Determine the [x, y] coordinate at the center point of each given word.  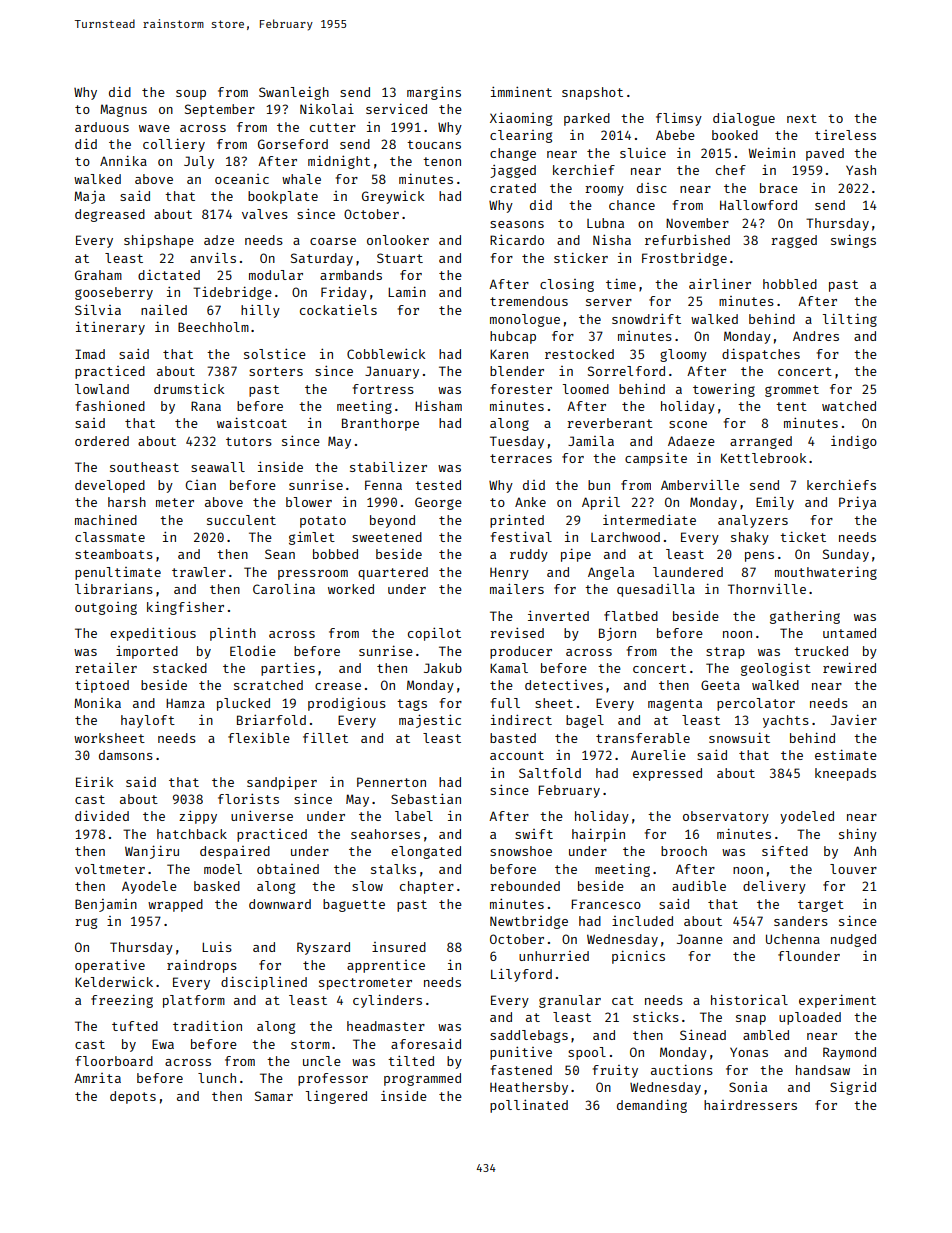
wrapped [175, 905]
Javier [854, 719]
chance [632, 205]
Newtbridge [529, 922]
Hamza [185, 703]
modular [276, 275]
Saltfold [550, 773]
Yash [861, 170]
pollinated [529, 1106]
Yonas [749, 1052]
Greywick [393, 197]
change [513, 154]
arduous [102, 127]
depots [133, 1097]
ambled [766, 1035]
